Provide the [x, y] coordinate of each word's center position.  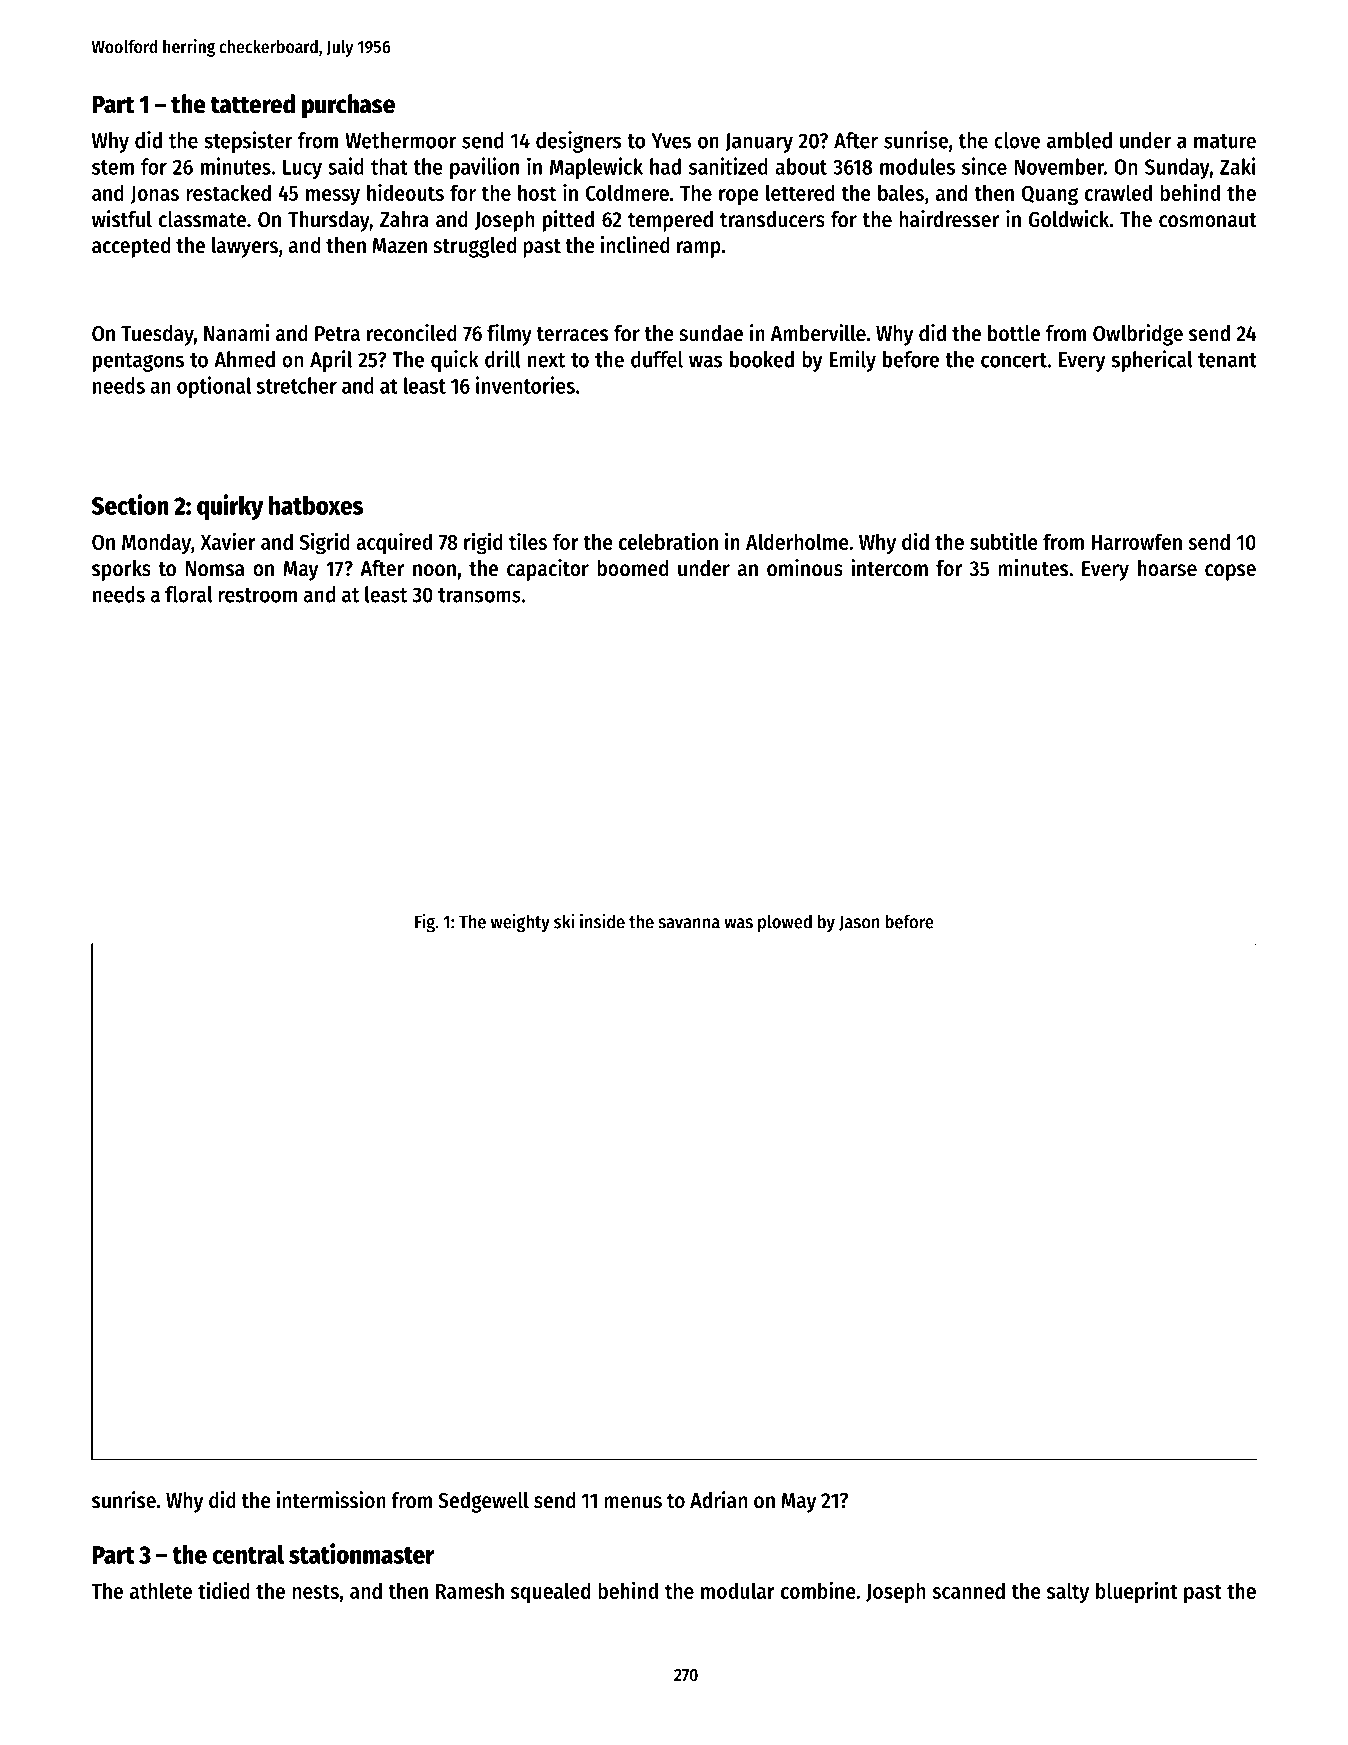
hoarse [1167, 568]
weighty [520, 923]
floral [188, 594]
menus [633, 1502]
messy [333, 197]
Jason [859, 923]
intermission [331, 1500]
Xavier [228, 541]
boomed [632, 568]
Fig [425, 923]
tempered [670, 221]
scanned [968, 1590]
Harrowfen [1136, 541]
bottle [1014, 333]
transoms [479, 595]
